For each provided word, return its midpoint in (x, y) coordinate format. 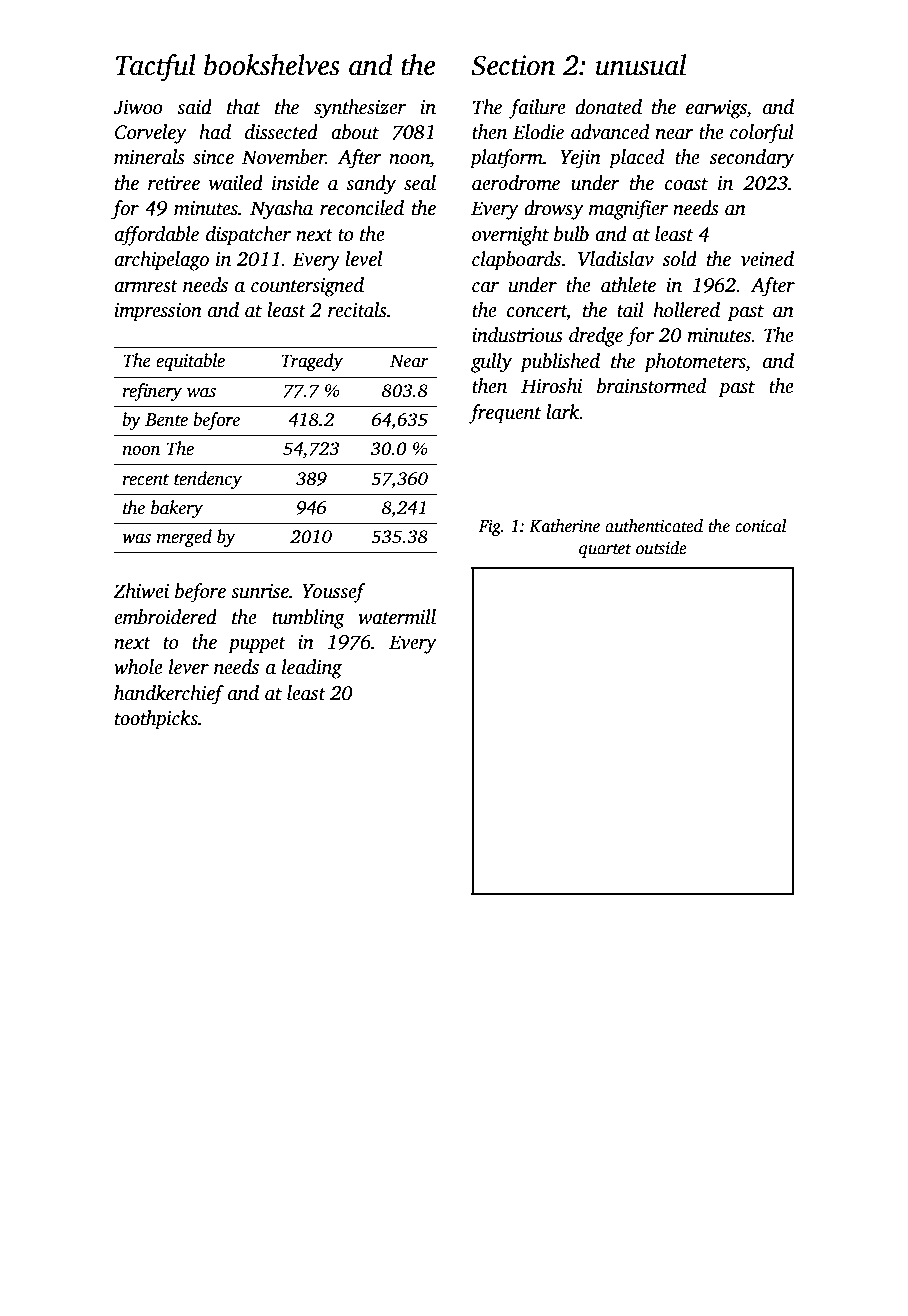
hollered (686, 310)
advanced (610, 132)
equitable (190, 362)
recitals (357, 310)
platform (506, 159)
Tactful (156, 68)
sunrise (260, 591)
